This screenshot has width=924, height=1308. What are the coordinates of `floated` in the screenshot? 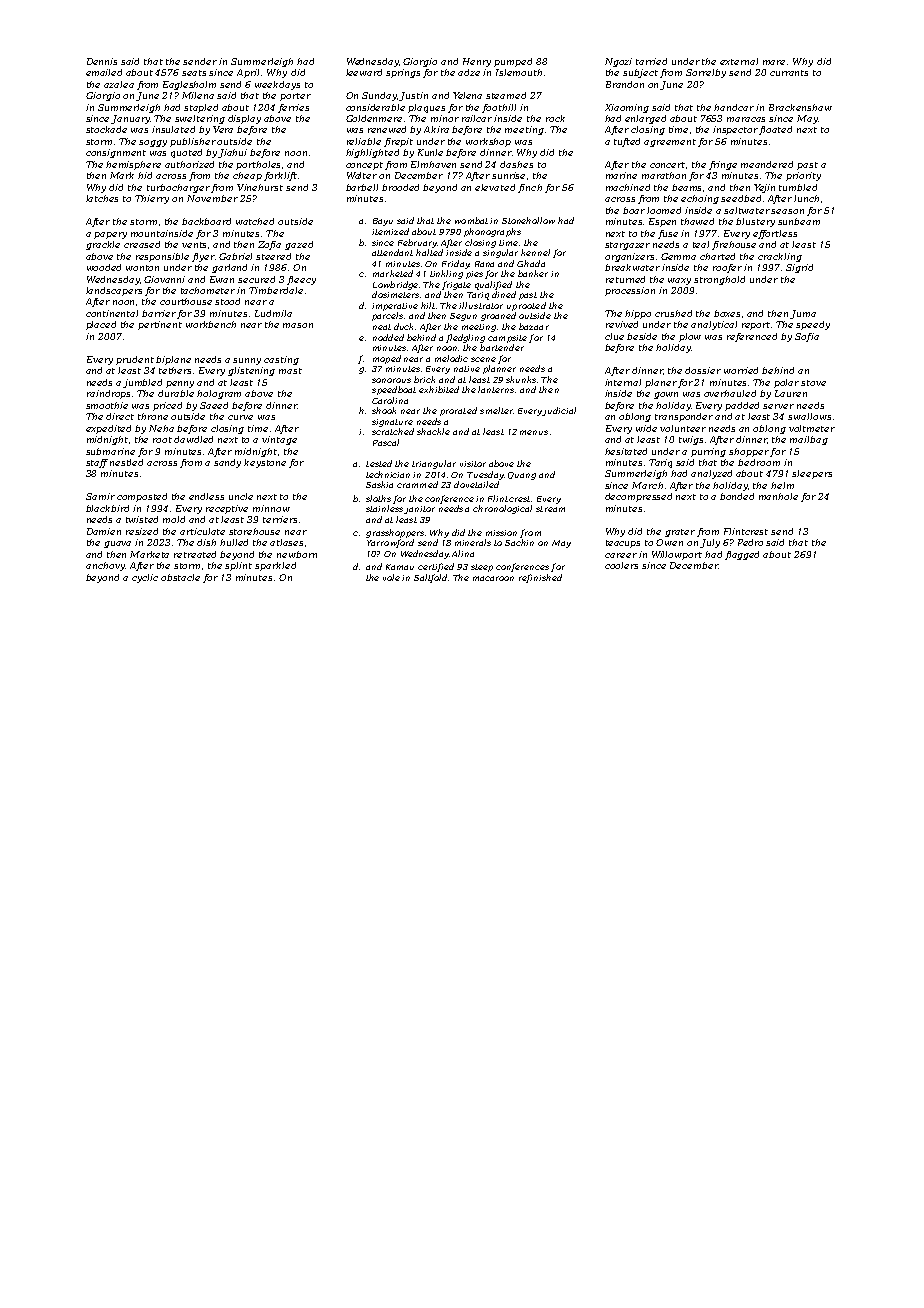 It's located at (775, 130).
